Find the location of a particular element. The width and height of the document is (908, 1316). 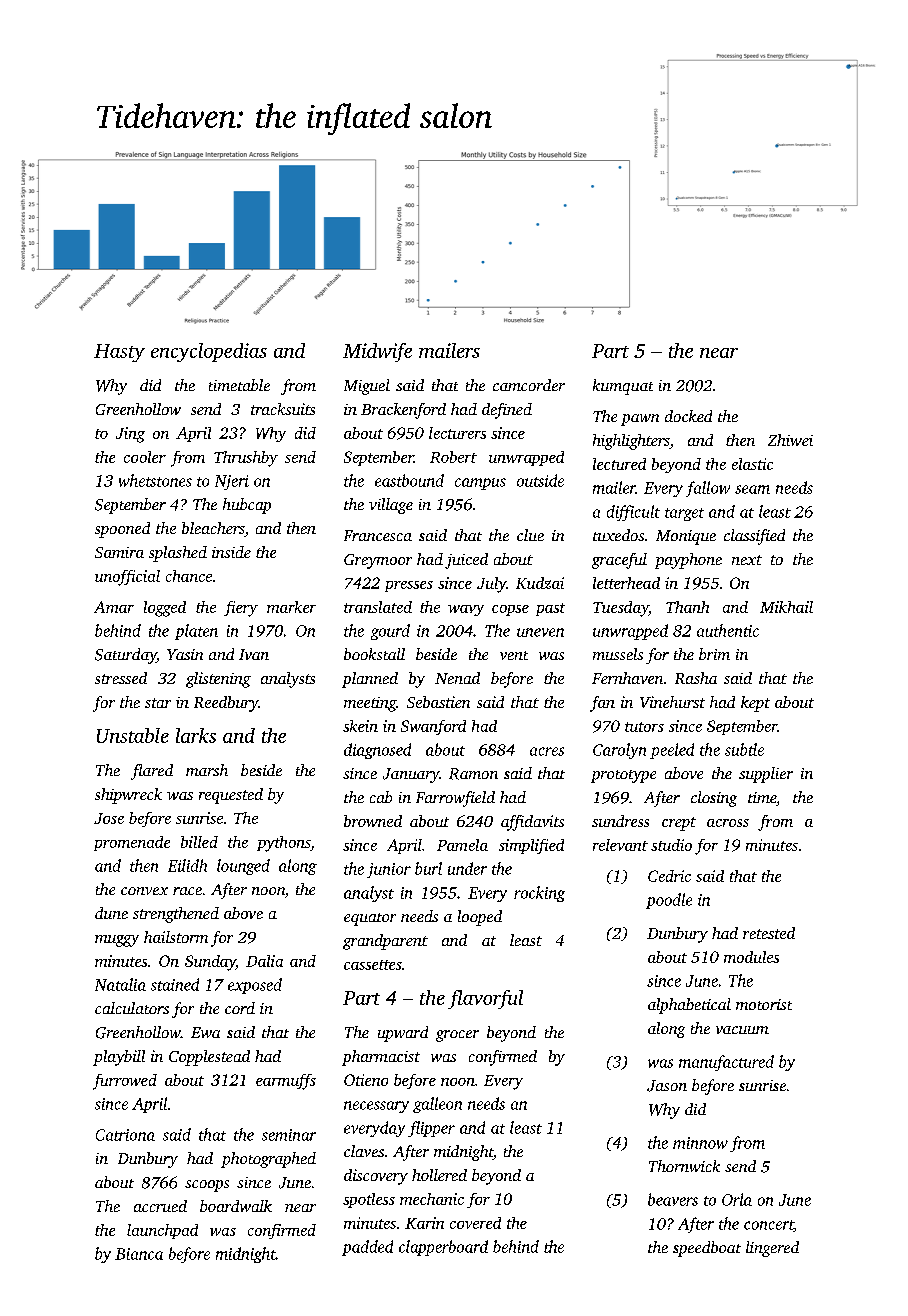

convex is located at coordinates (144, 891).
